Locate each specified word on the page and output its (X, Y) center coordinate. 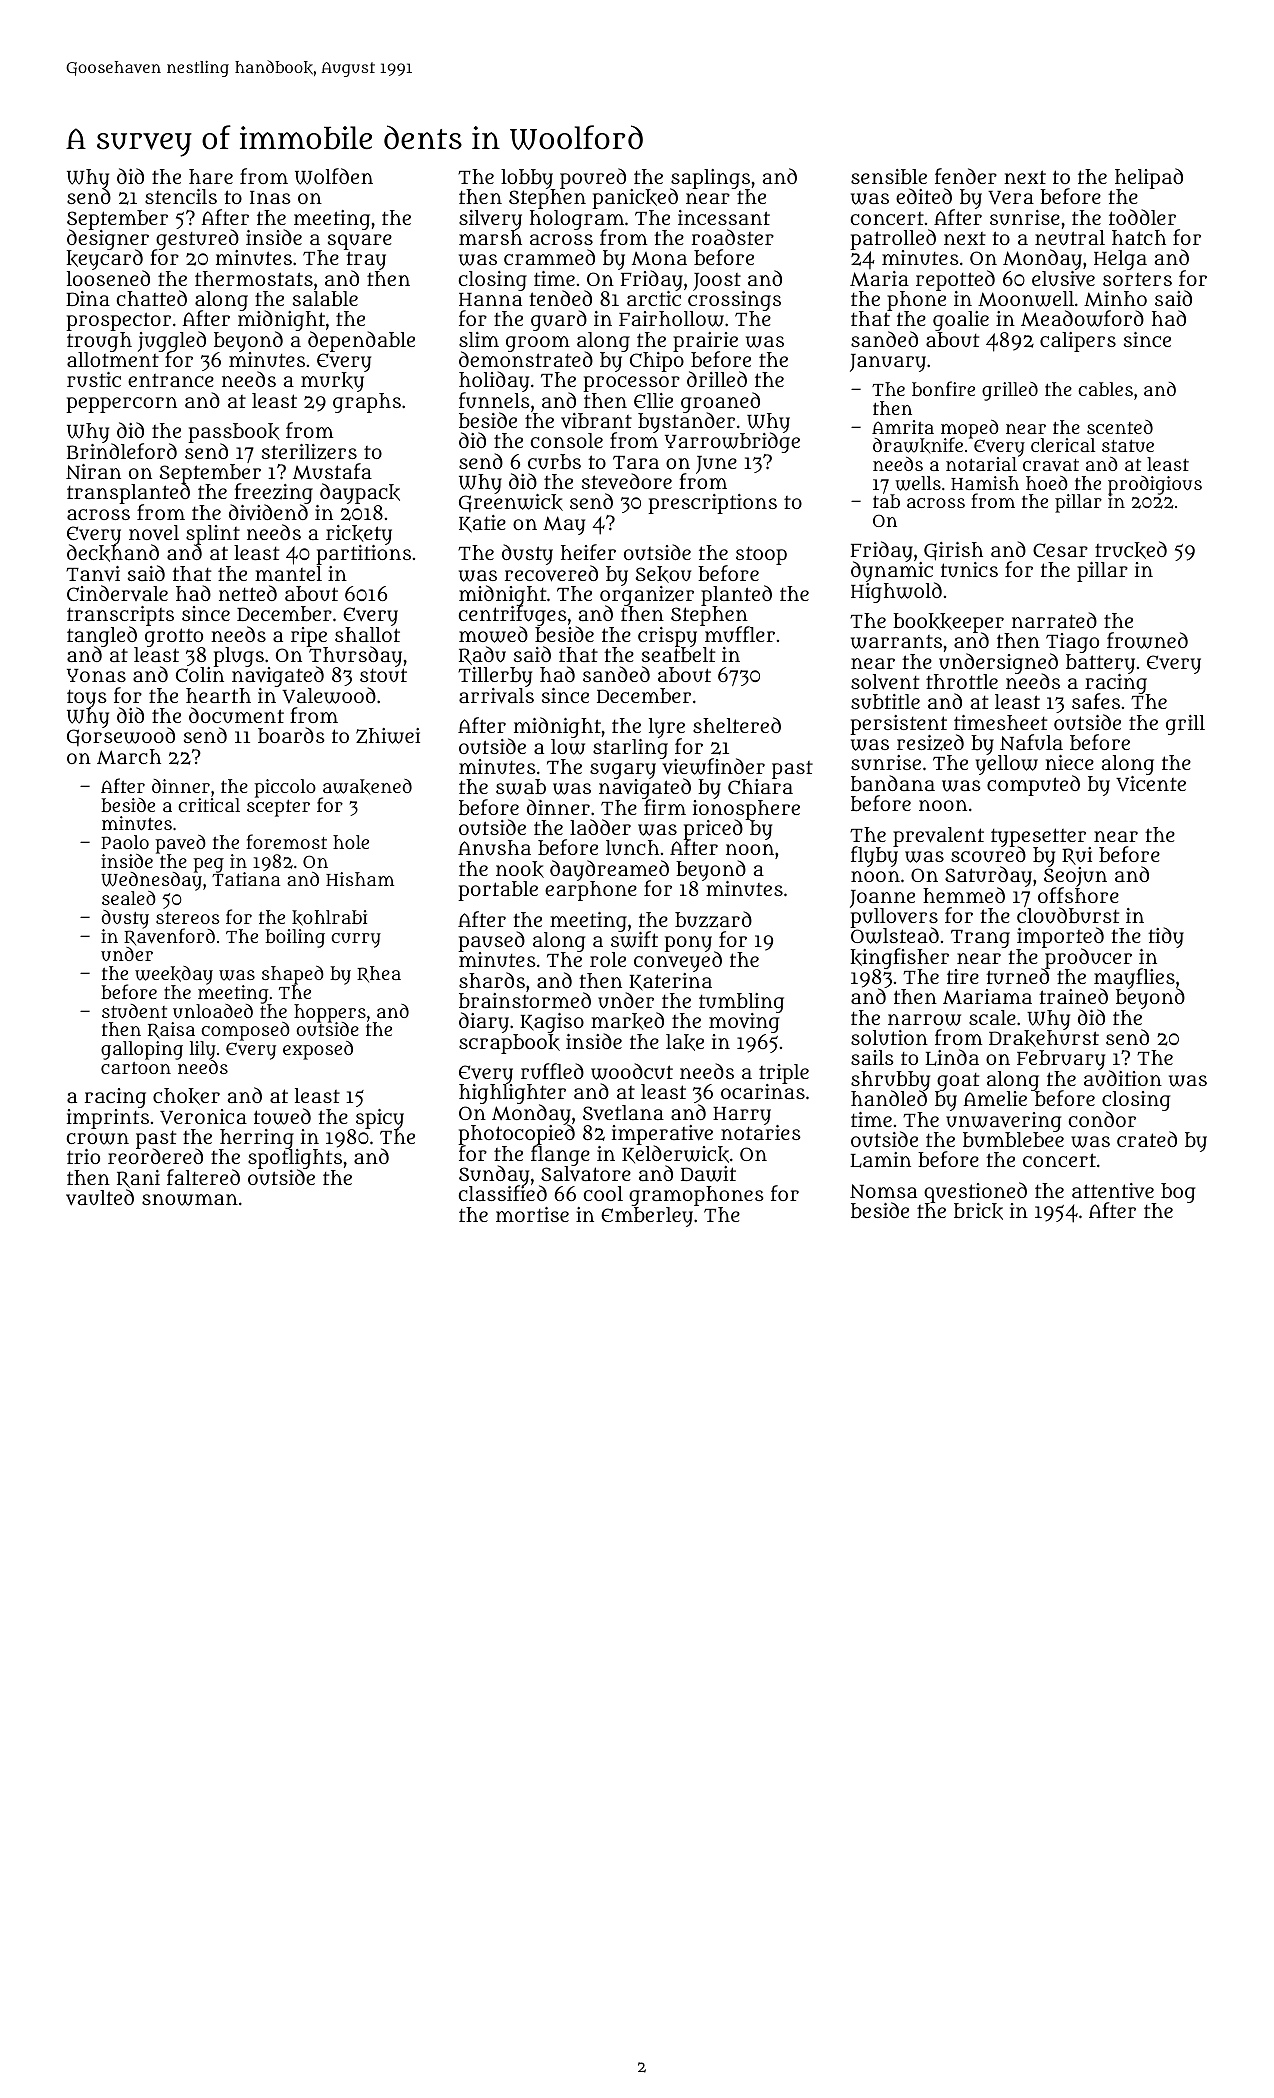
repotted (955, 280)
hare (211, 176)
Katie (482, 524)
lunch (632, 847)
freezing (273, 494)
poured (593, 178)
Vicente (1151, 783)
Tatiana (246, 879)
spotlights (295, 1159)
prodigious (1155, 485)
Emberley (647, 1217)
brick (978, 1211)
